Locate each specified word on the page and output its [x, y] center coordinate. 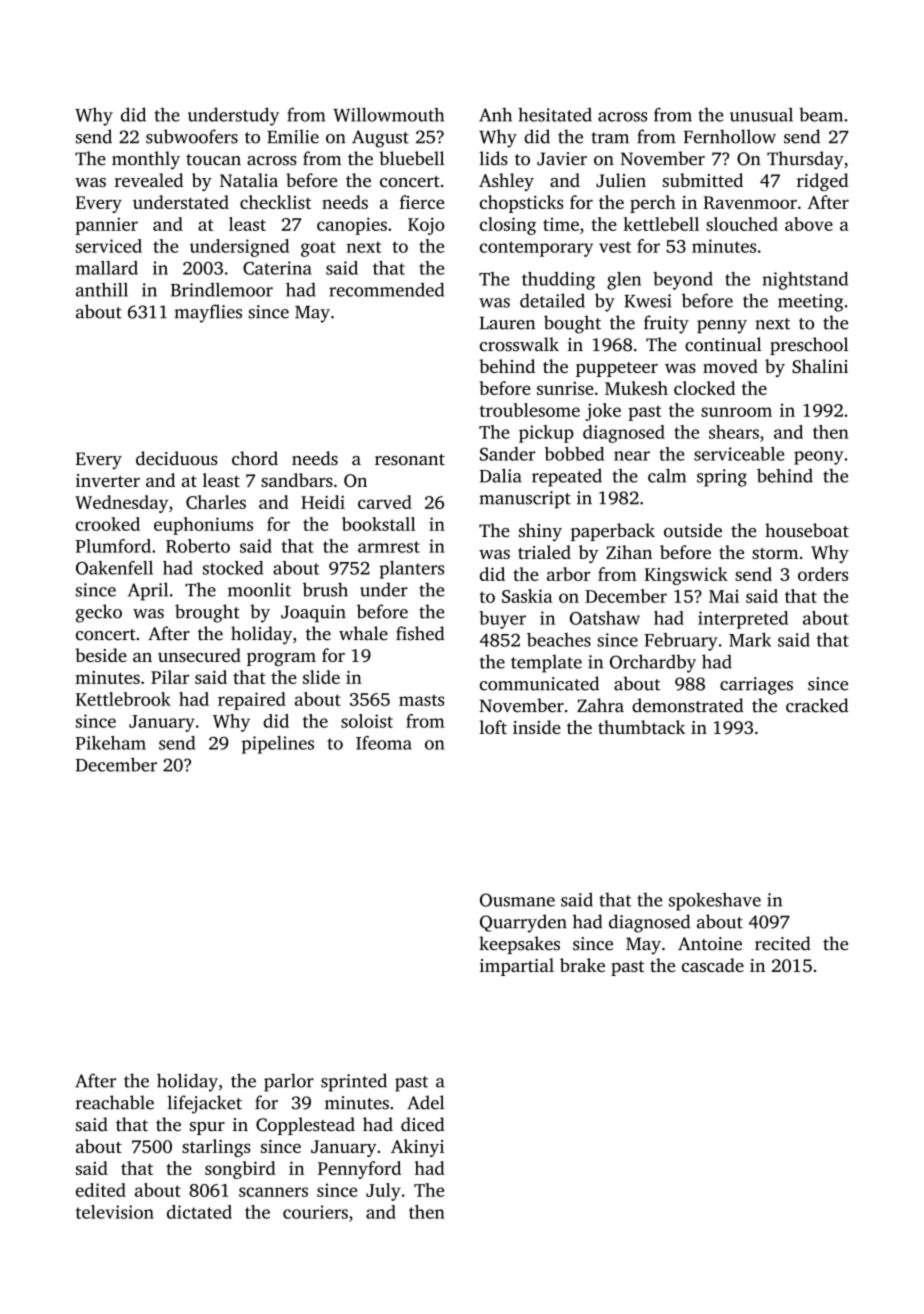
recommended [386, 289]
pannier [106, 226]
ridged [823, 182]
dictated [199, 1212]
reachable [115, 1102]
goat [318, 249]
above [809, 224]
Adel [425, 1102]
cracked [817, 705]
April [148, 591]
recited [783, 943]
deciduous [177, 458]
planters [411, 570]
